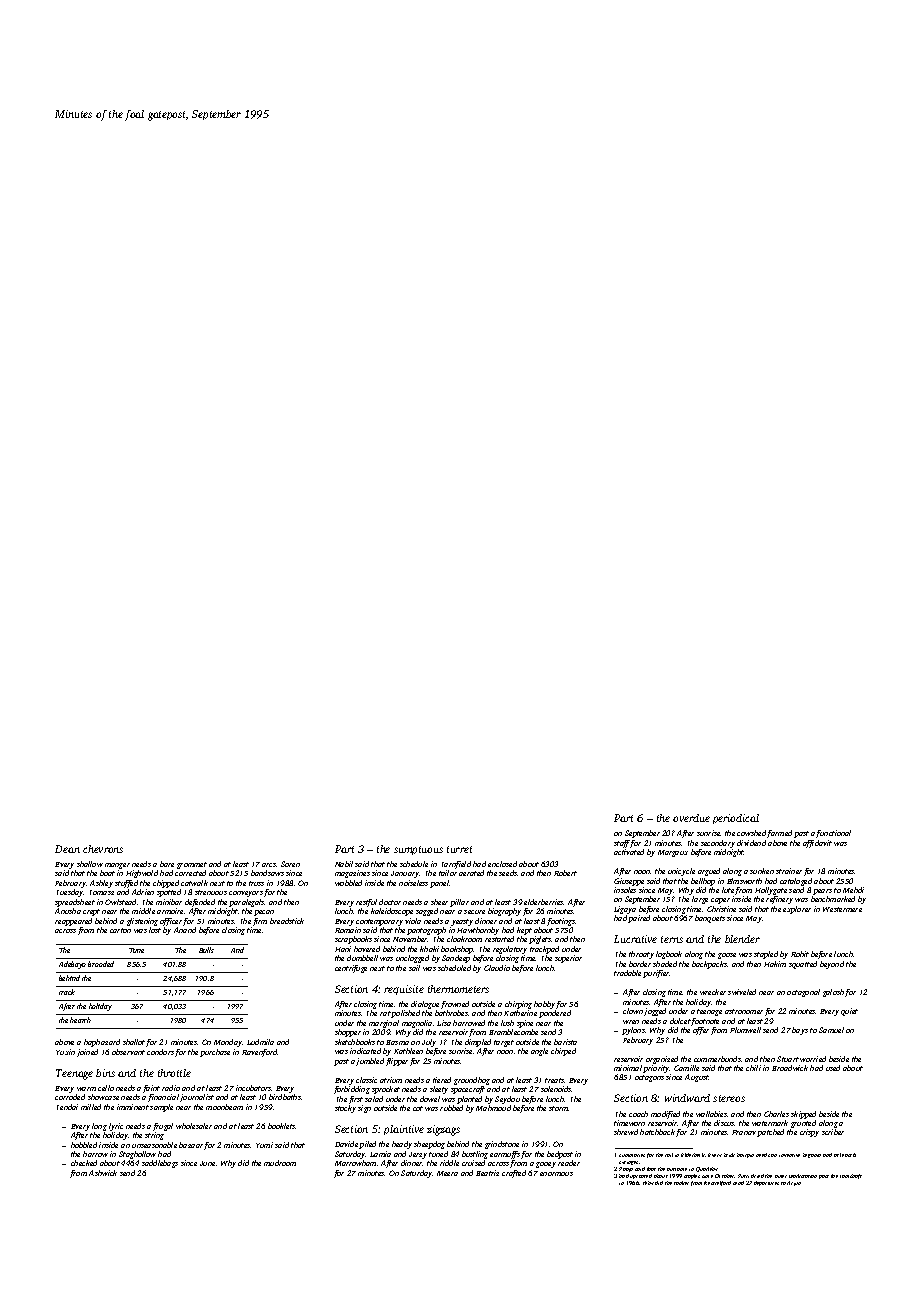 The image size is (924, 1308). I want to click on heady, so click(402, 1145).
